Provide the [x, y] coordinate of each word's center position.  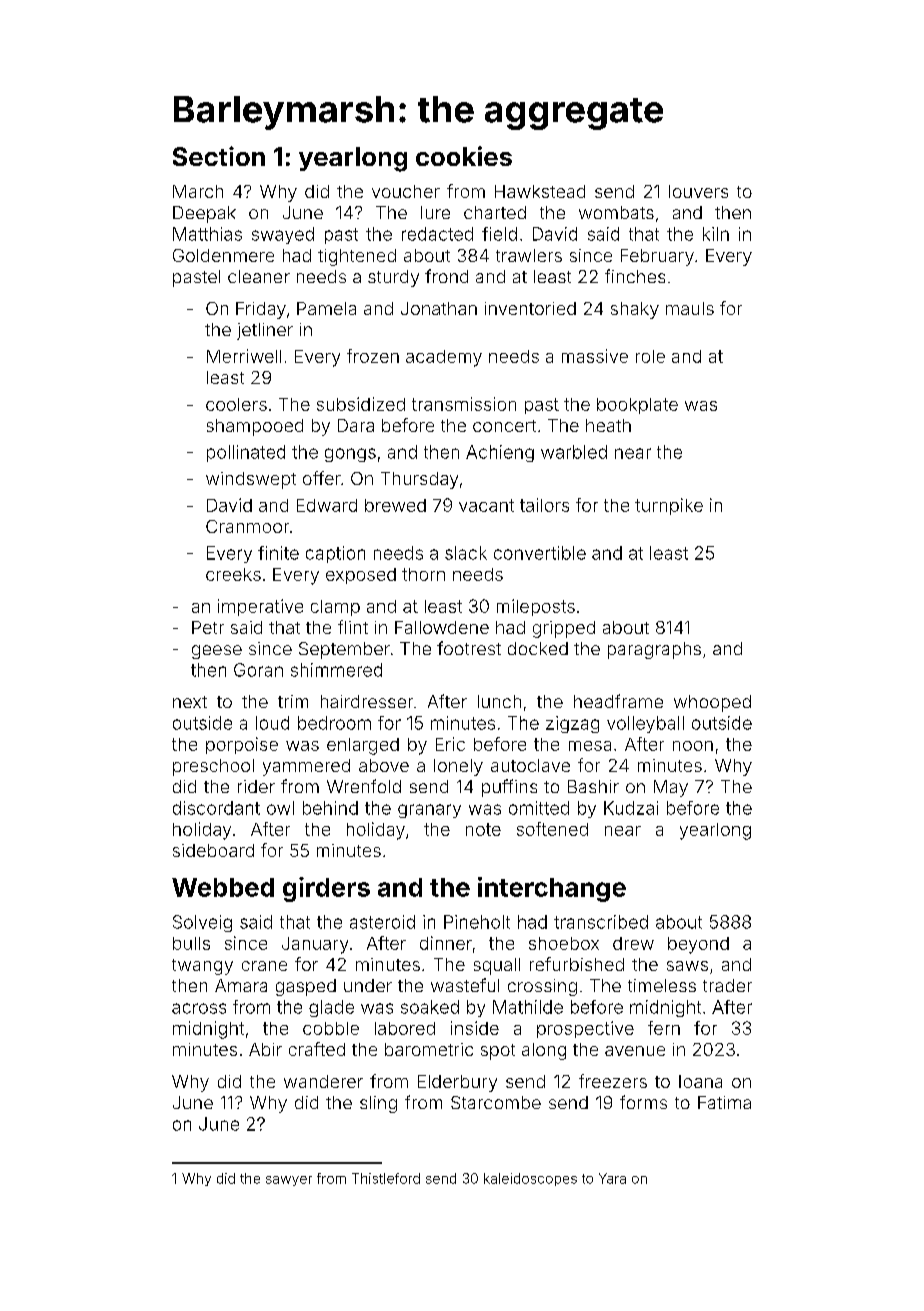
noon [693, 746]
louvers [698, 191]
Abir [265, 1049]
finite [278, 553]
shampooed [255, 427]
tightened [357, 257]
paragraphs [654, 650]
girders [326, 889]
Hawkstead [540, 191]
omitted [539, 808]
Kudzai [631, 808]
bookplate [637, 406]
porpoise [242, 745]
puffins [509, 788]
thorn [423, 574]
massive [595, 356]
